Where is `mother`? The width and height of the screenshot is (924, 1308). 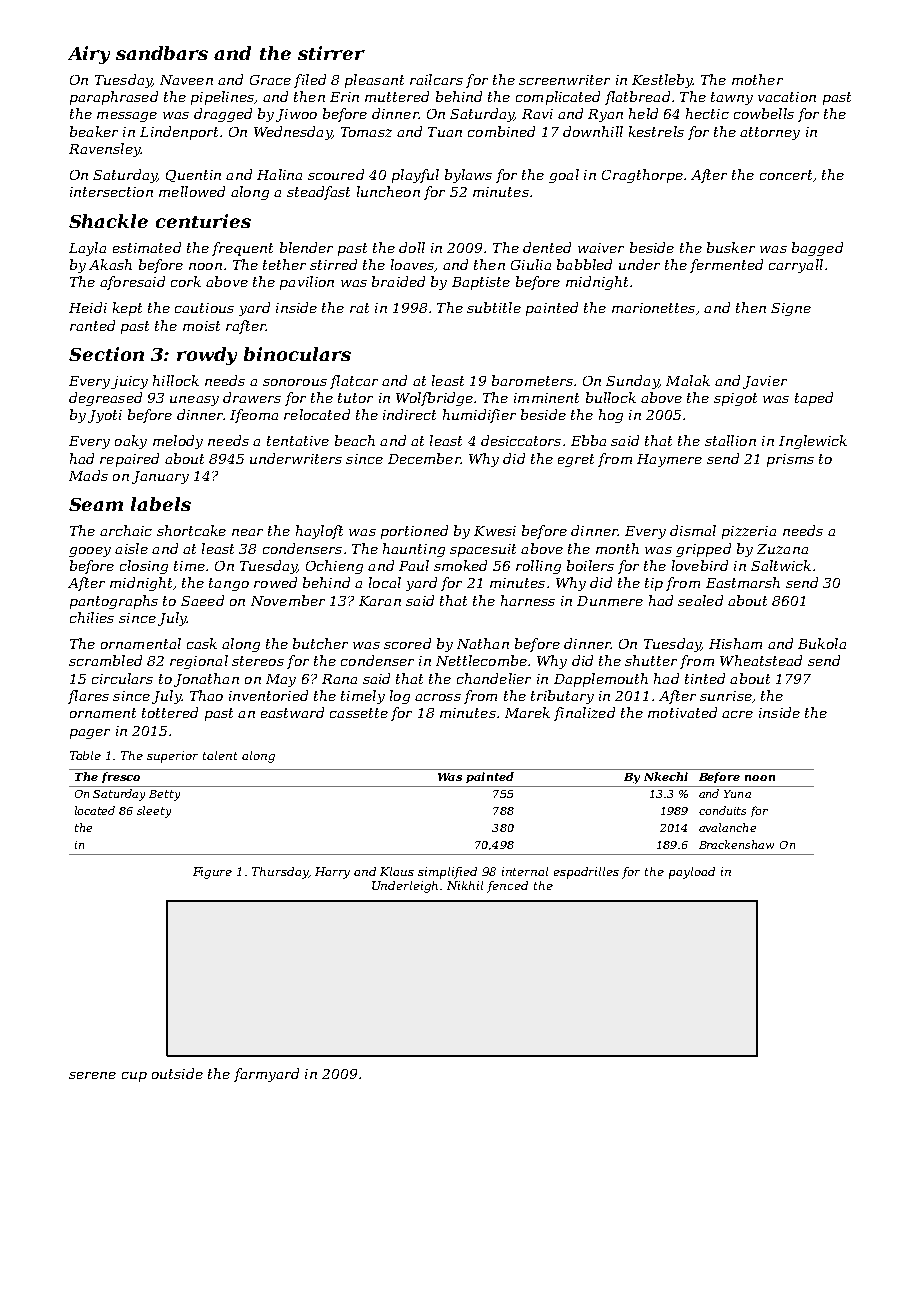
mother is located at coordinates (757, 79).
